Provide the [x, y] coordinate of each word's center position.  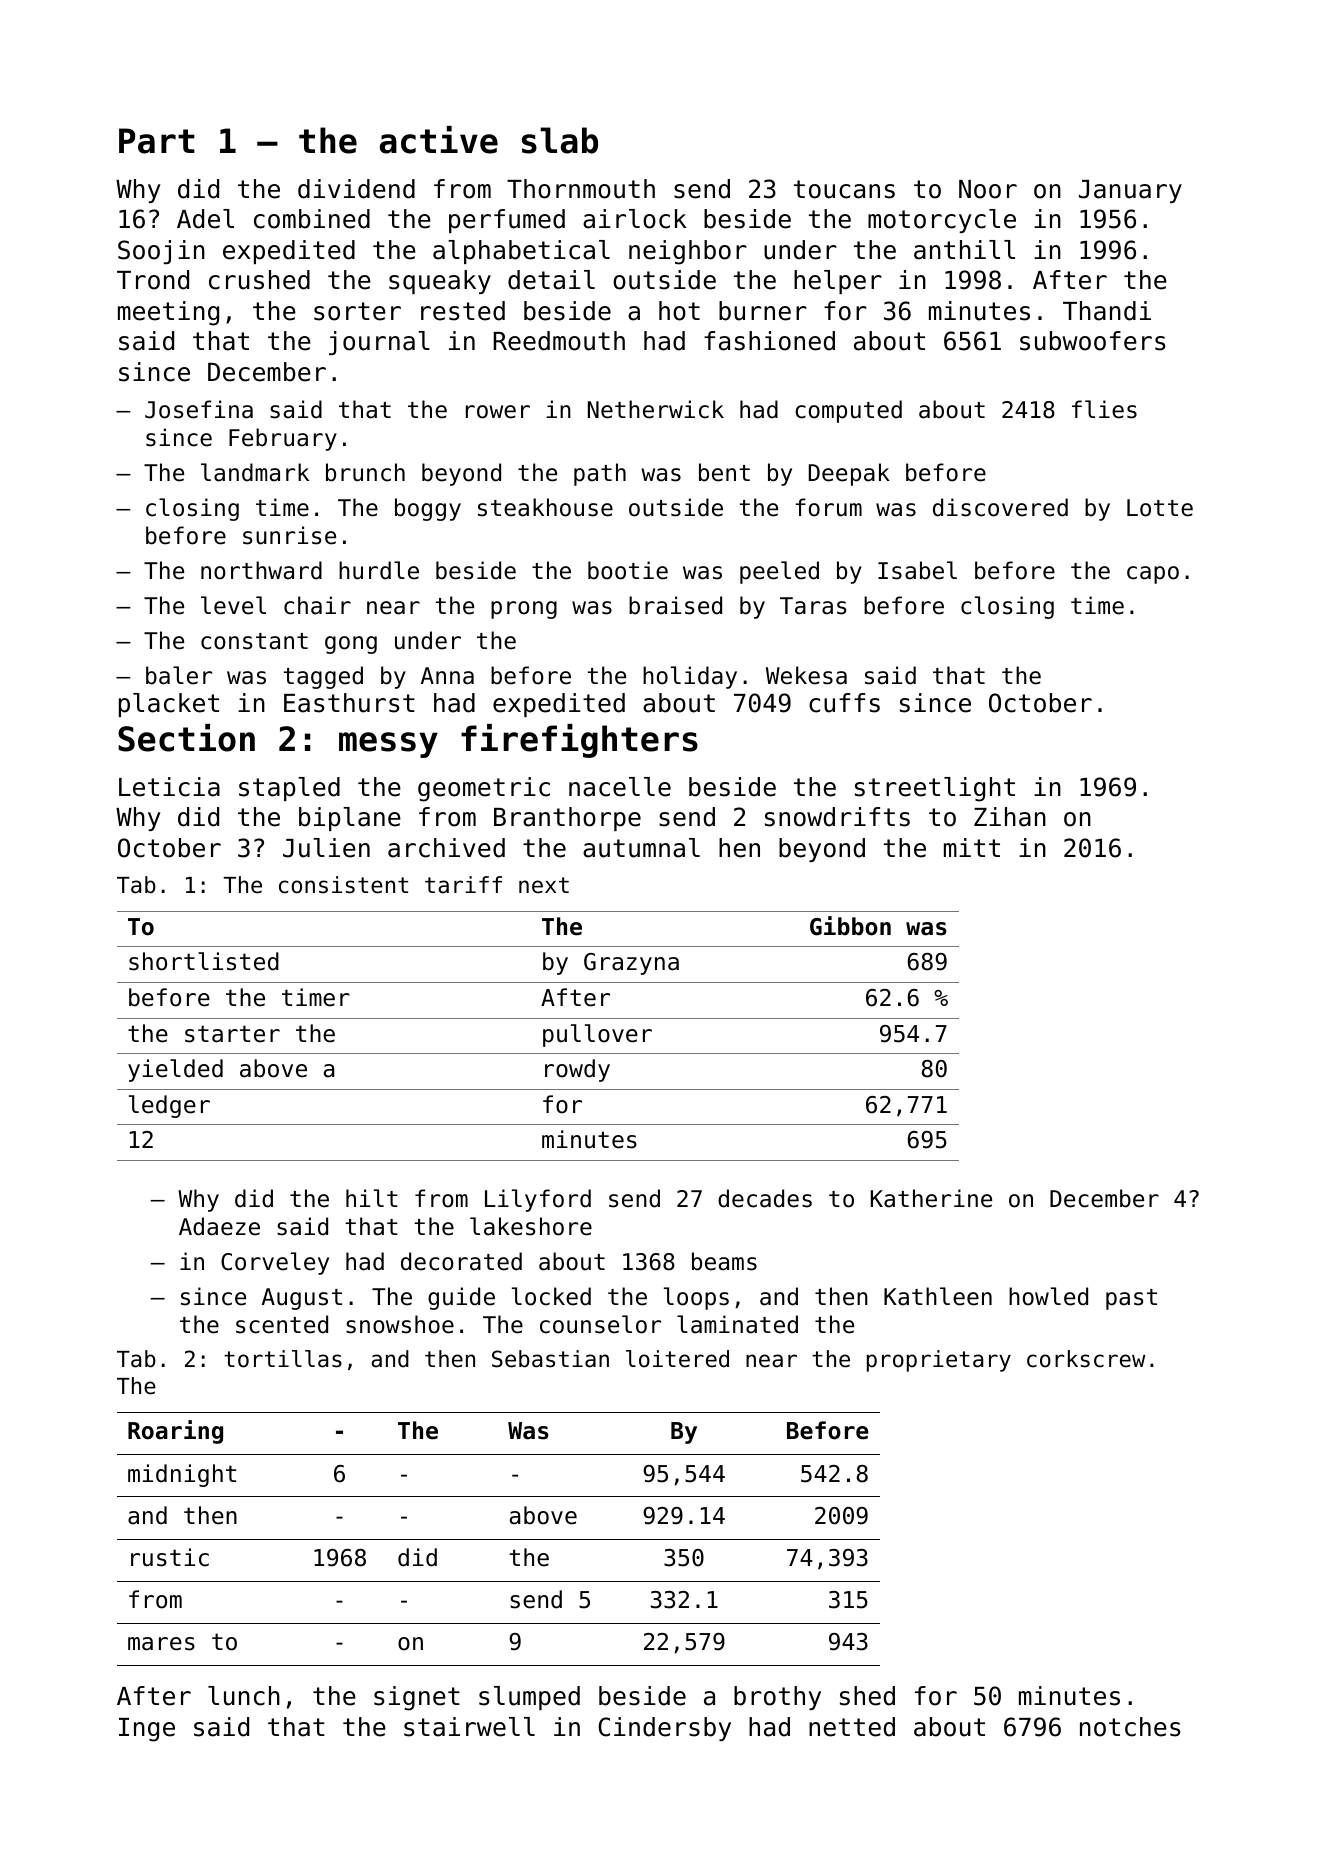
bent [724, 472]
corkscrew [1086, 1359]
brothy [777, 1698]
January [1130, 191]
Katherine [931, 1198]
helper [838, 282]
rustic [170, 1557]
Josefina [199, 409]
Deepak [849, 474]
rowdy [577, 1070]
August [302, 1299]
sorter [357, 311]
